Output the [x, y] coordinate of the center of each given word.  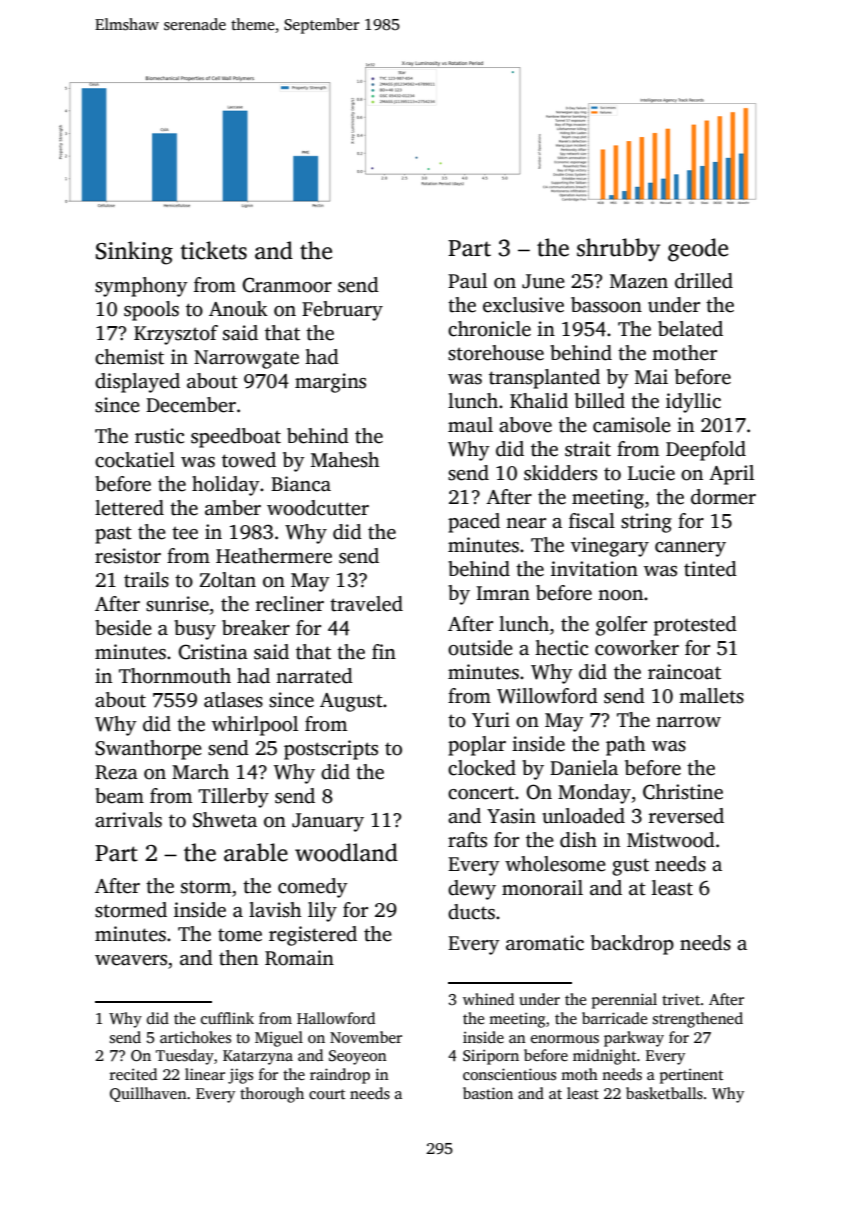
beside [123, 628]
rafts [467, 840]
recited [133, 1074]
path [626, 746]
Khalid [539, 401]
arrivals [128, 820]
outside [480, 648]
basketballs [664, 1093]
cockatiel [135, 460]
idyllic [693, 403]
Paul [467, 281]
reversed [686, 816]
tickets [213, 250]
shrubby [618, 250]
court [327, 1094]
